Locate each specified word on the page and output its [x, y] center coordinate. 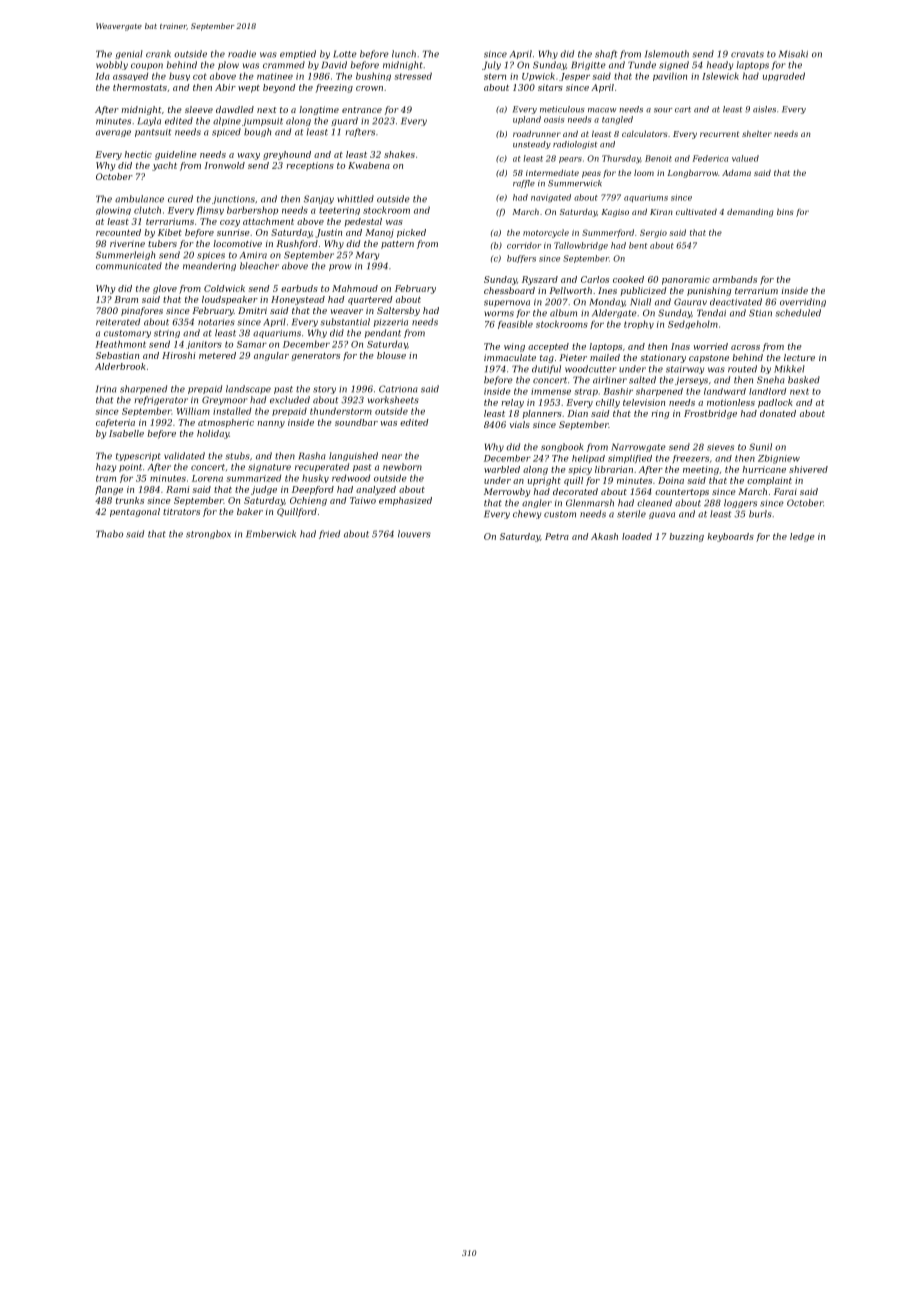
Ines [607, 290]
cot [200, 76]
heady [720, 65]
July [491, 65]
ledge [802, 537]
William [193, 411]
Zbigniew [779, 459]
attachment [268, 221]
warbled [502, 469]
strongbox [208, 534]
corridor [524, 245]
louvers [414, 534]
